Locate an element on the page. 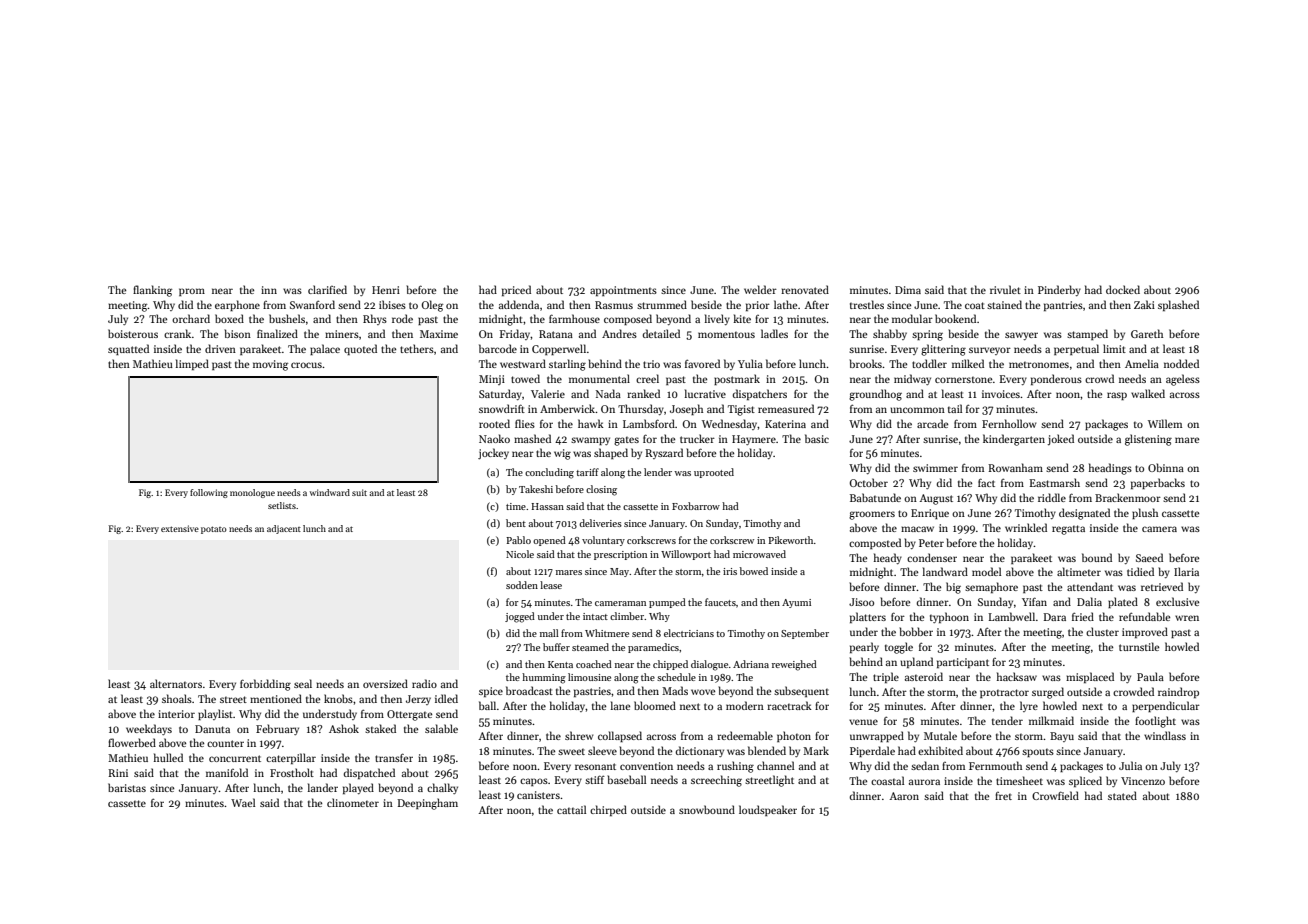 The width and height of the page is (1308, 924). channel is located at coordinates (775, 765).
